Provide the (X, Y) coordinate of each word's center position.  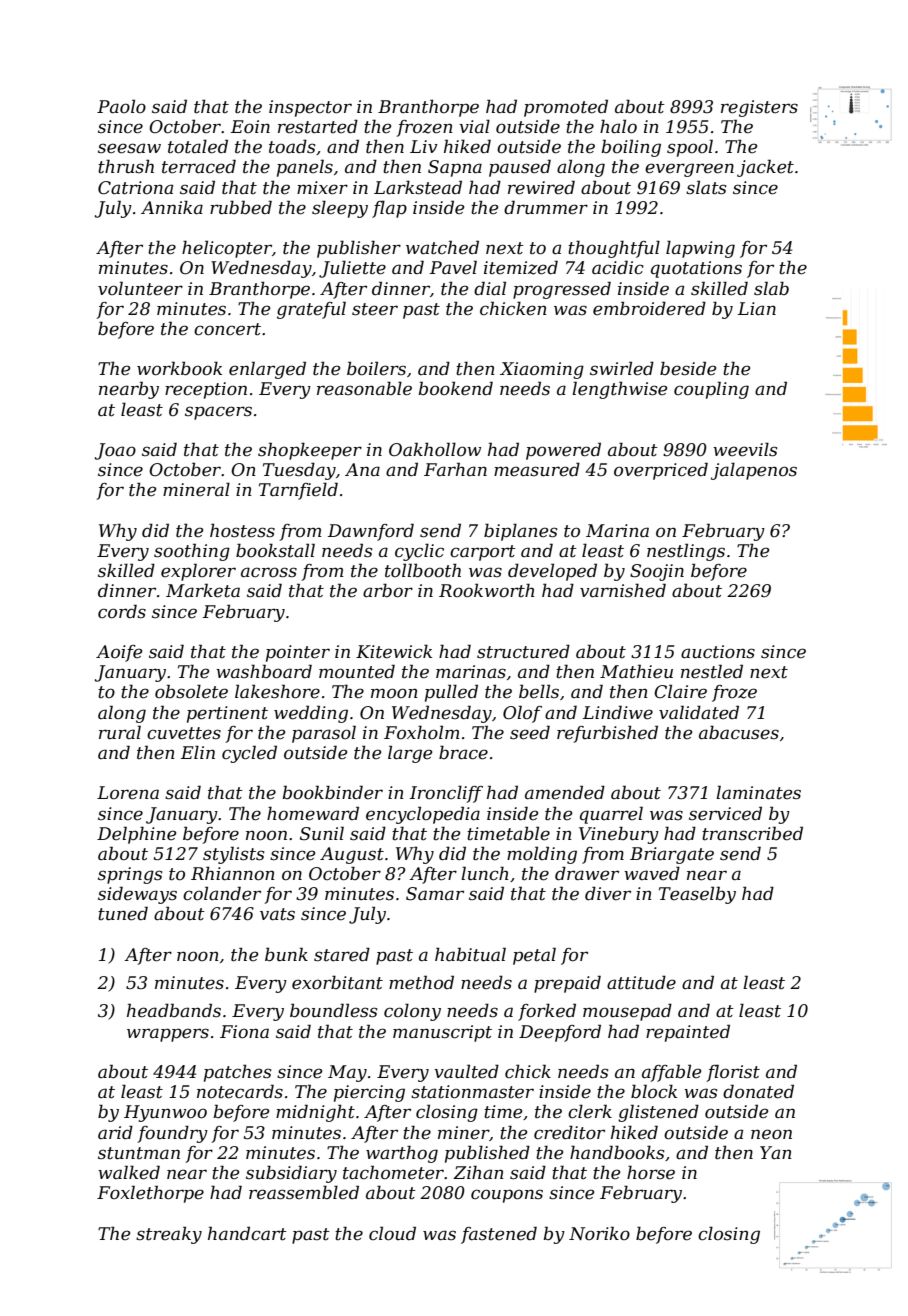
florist (733, 1073)
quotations (696, 269)
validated (699, 712)
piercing (369, 1093)
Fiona (244, 1031)
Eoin (250, 126)
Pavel (453, 267)
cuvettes (184, 733)
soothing (192, 552)
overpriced (661, 471)
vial (474, 126)
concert (227, 329)
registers (759, 108)
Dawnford (371, 532)
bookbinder (332, 792)
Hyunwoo (165, 1113)
